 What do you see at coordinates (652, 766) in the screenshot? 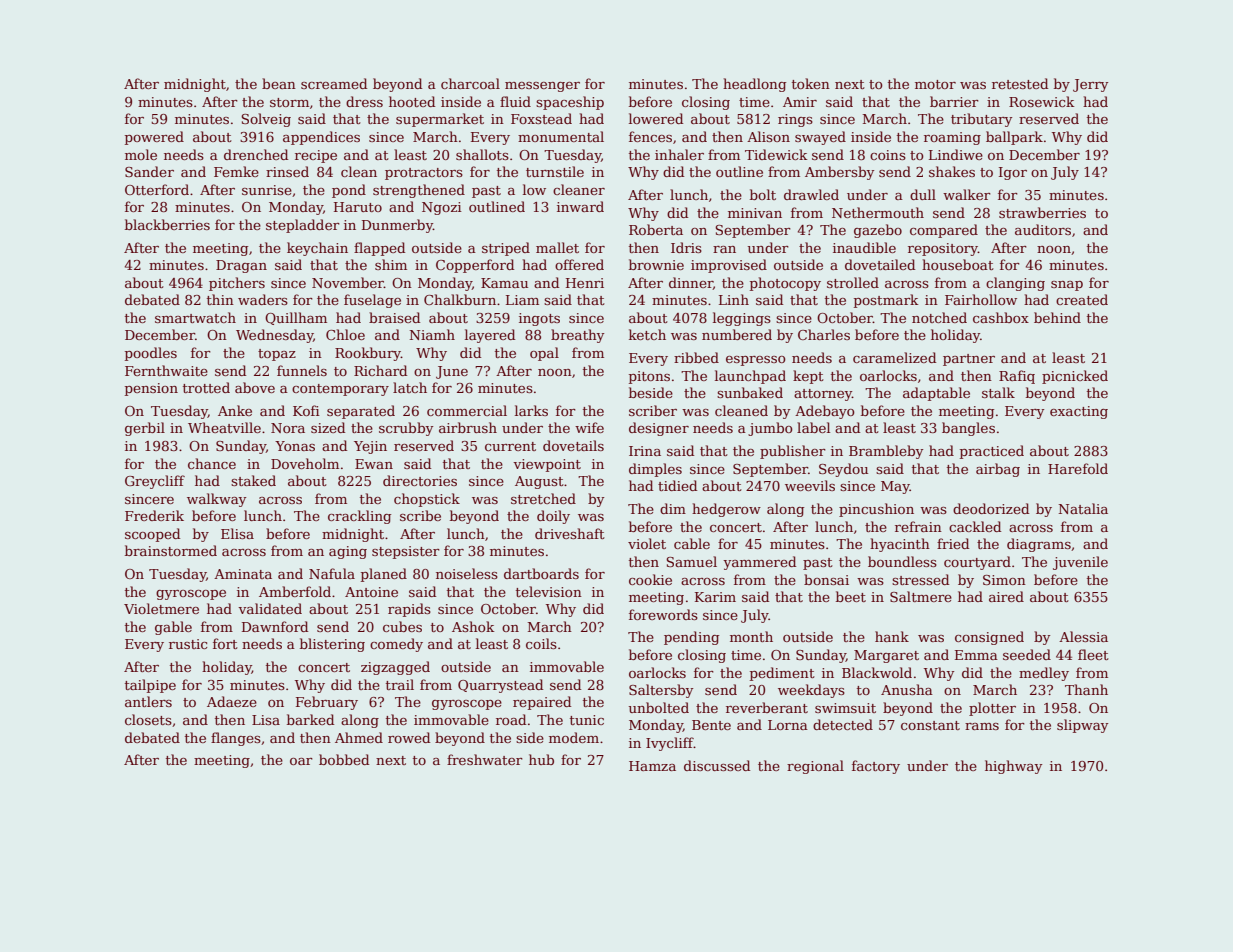
I see `Hamza` at bounding box center [652, 766].
